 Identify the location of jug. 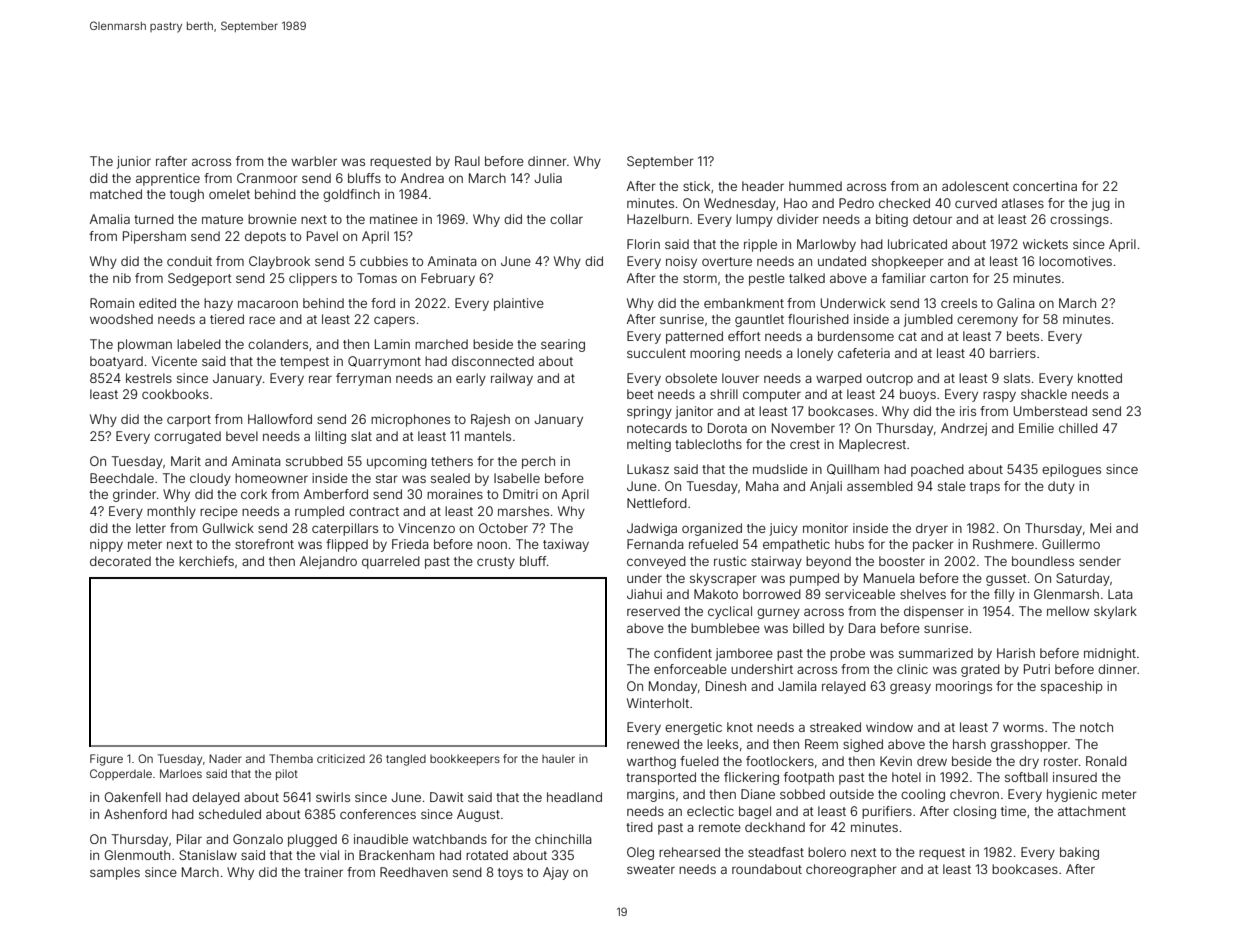
(1100, 204).
